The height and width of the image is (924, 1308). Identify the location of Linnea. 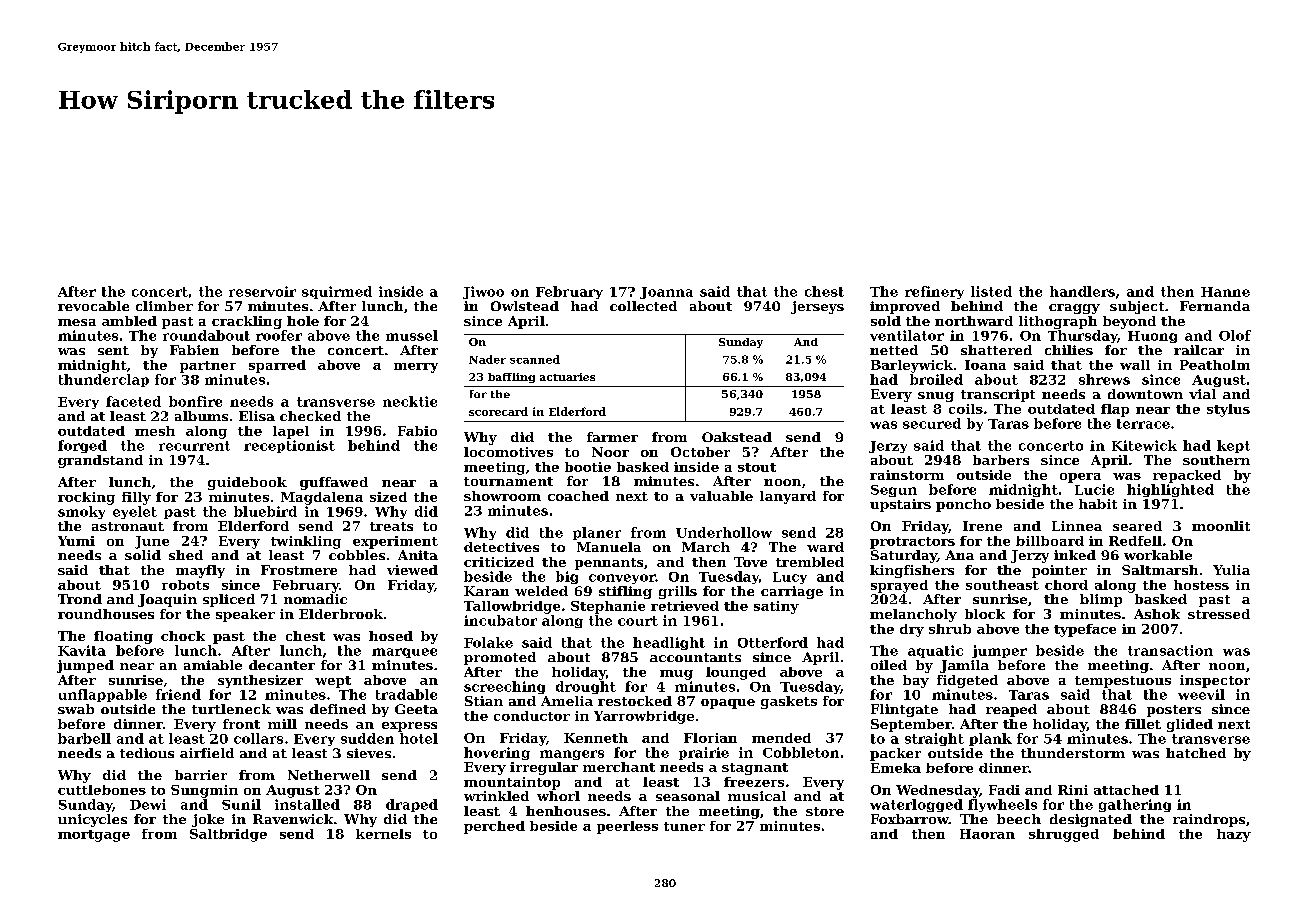
(1077, 526).
